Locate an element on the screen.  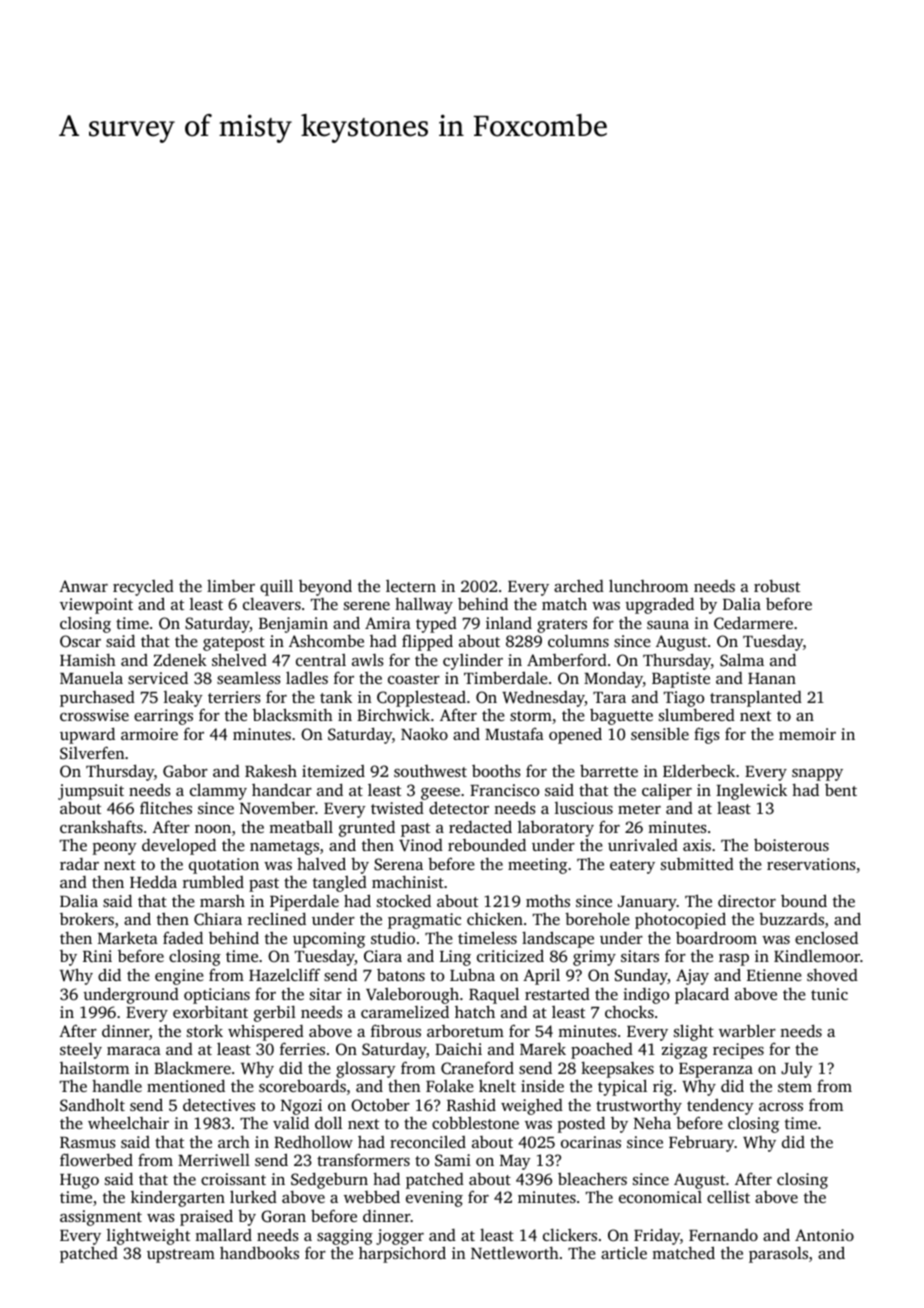
flowerbed is located at coordinates (96, 1159).
